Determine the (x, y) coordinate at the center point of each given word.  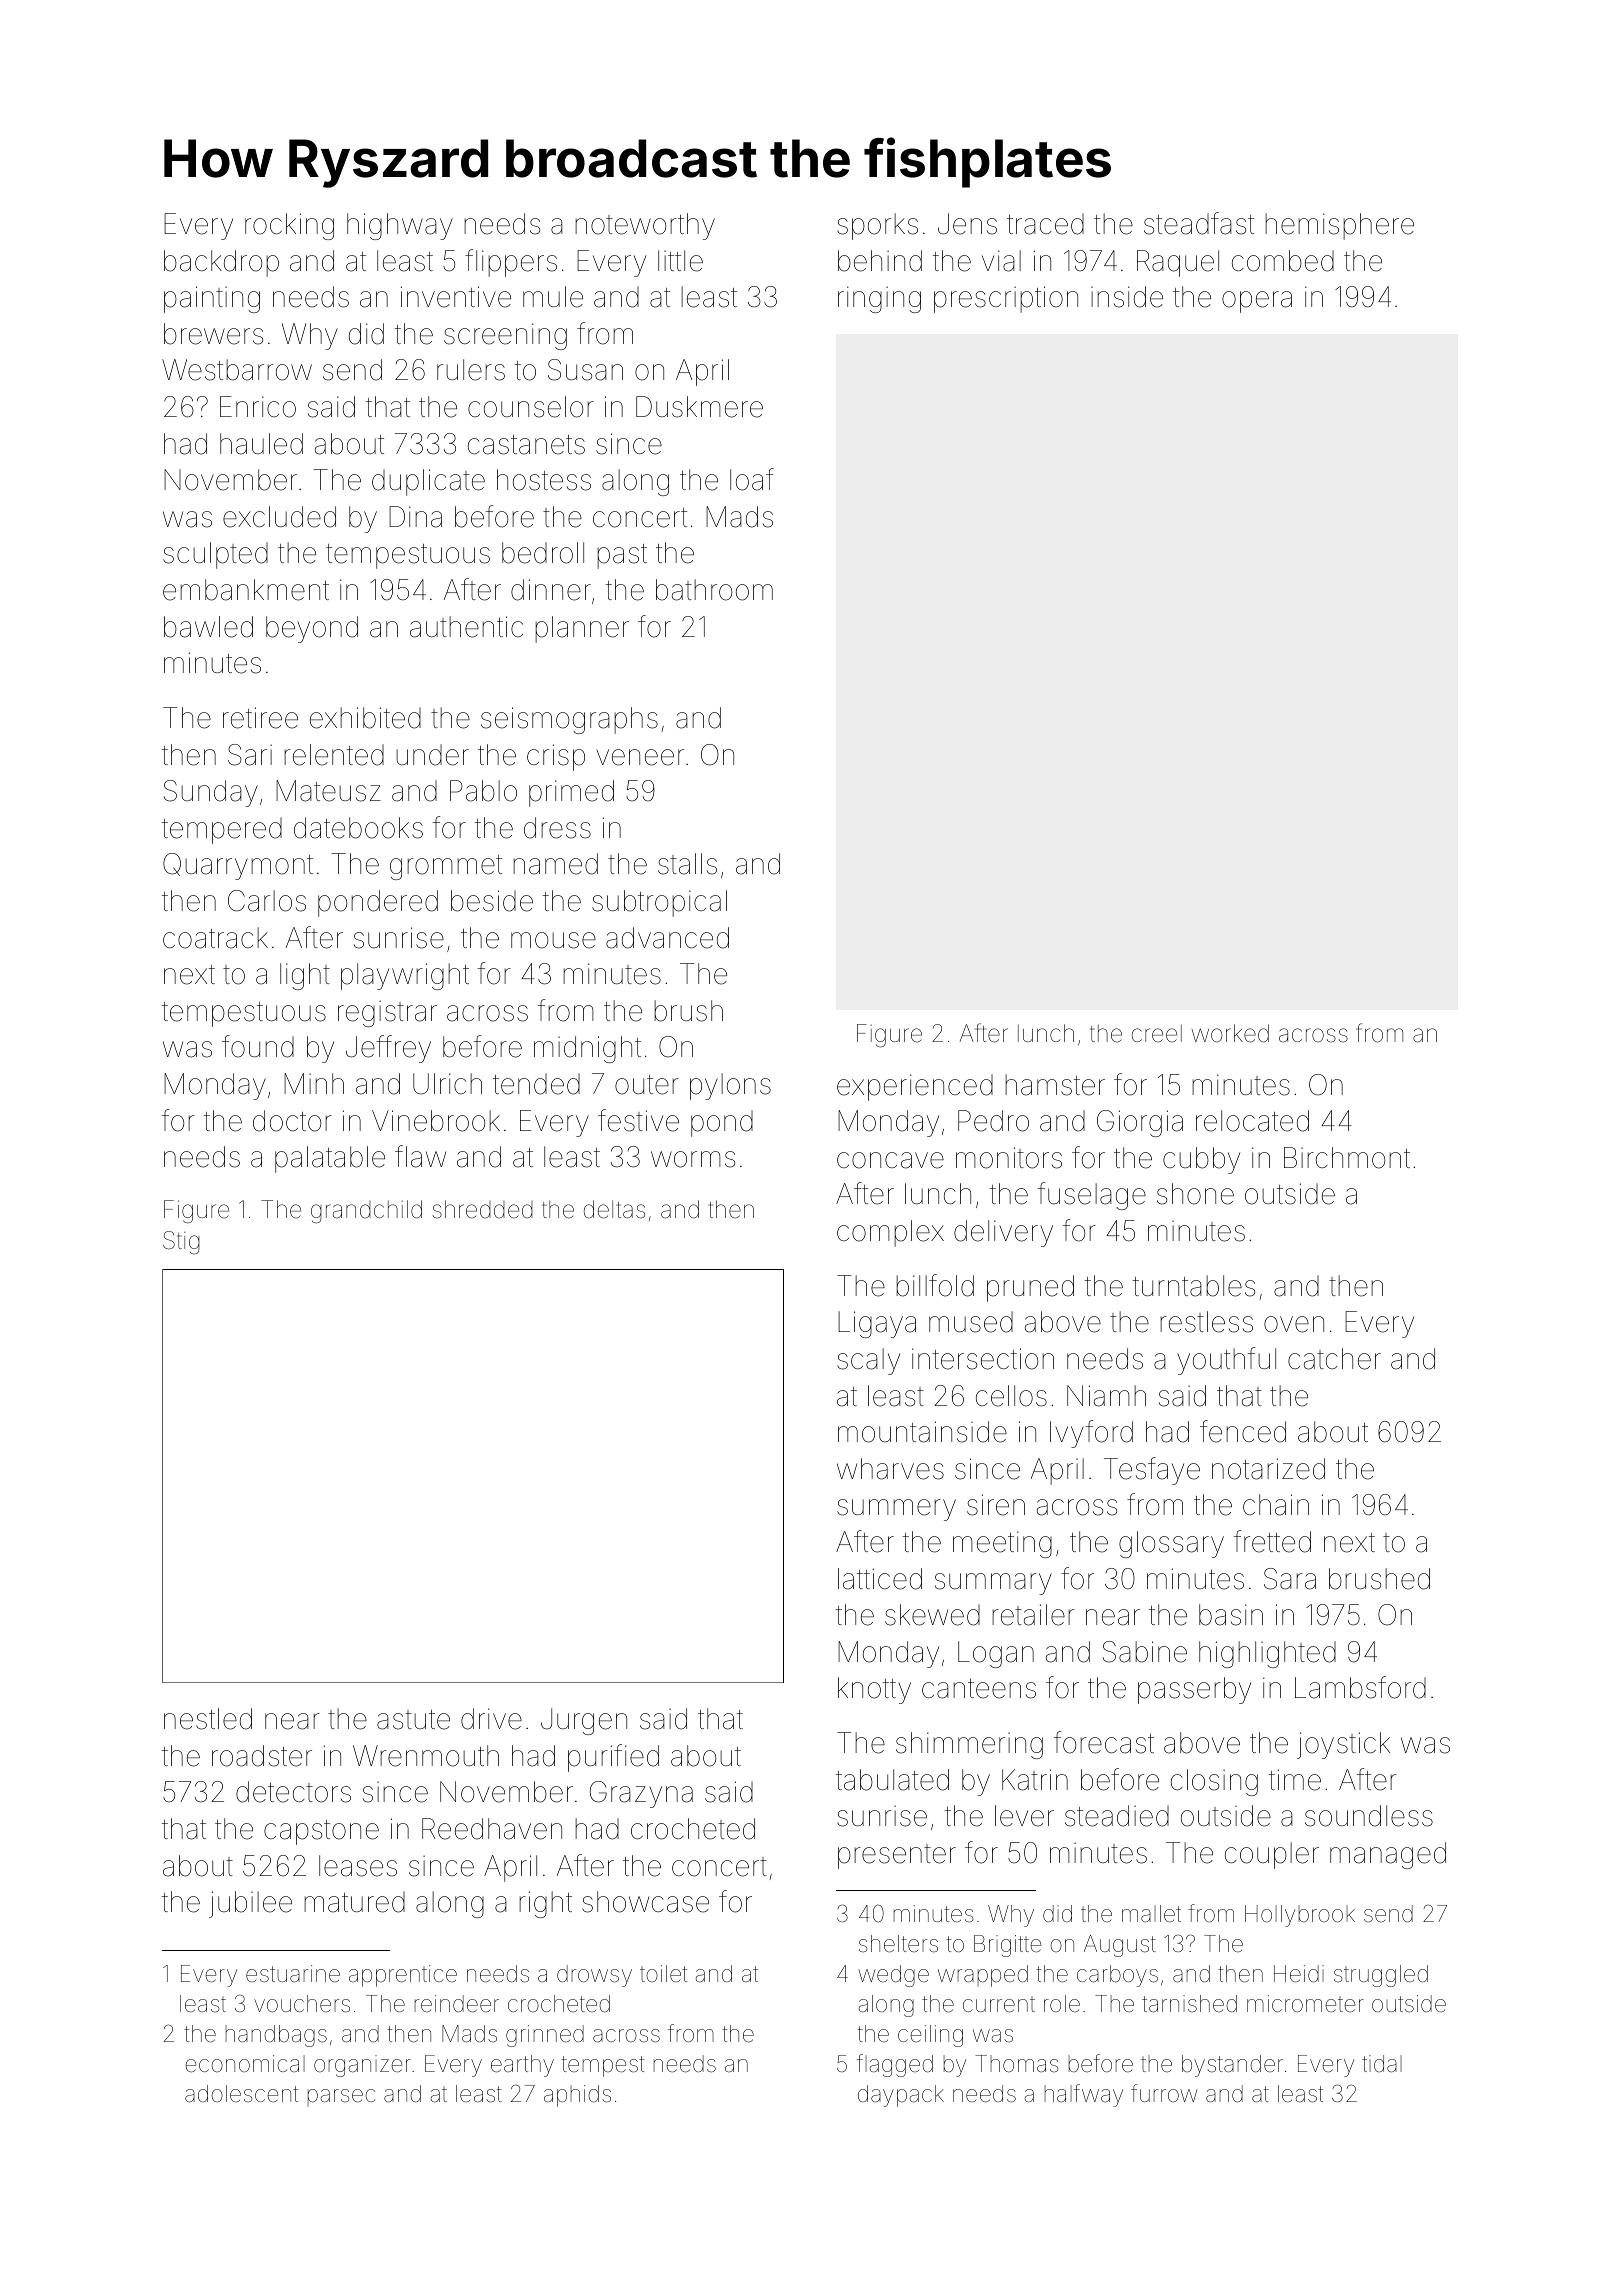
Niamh (1106, 1396)
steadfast (1199, 223)
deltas (614, 1209)
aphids (577, 2096)
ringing (879, 299)
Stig (181, 1242)
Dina (415, 517)
